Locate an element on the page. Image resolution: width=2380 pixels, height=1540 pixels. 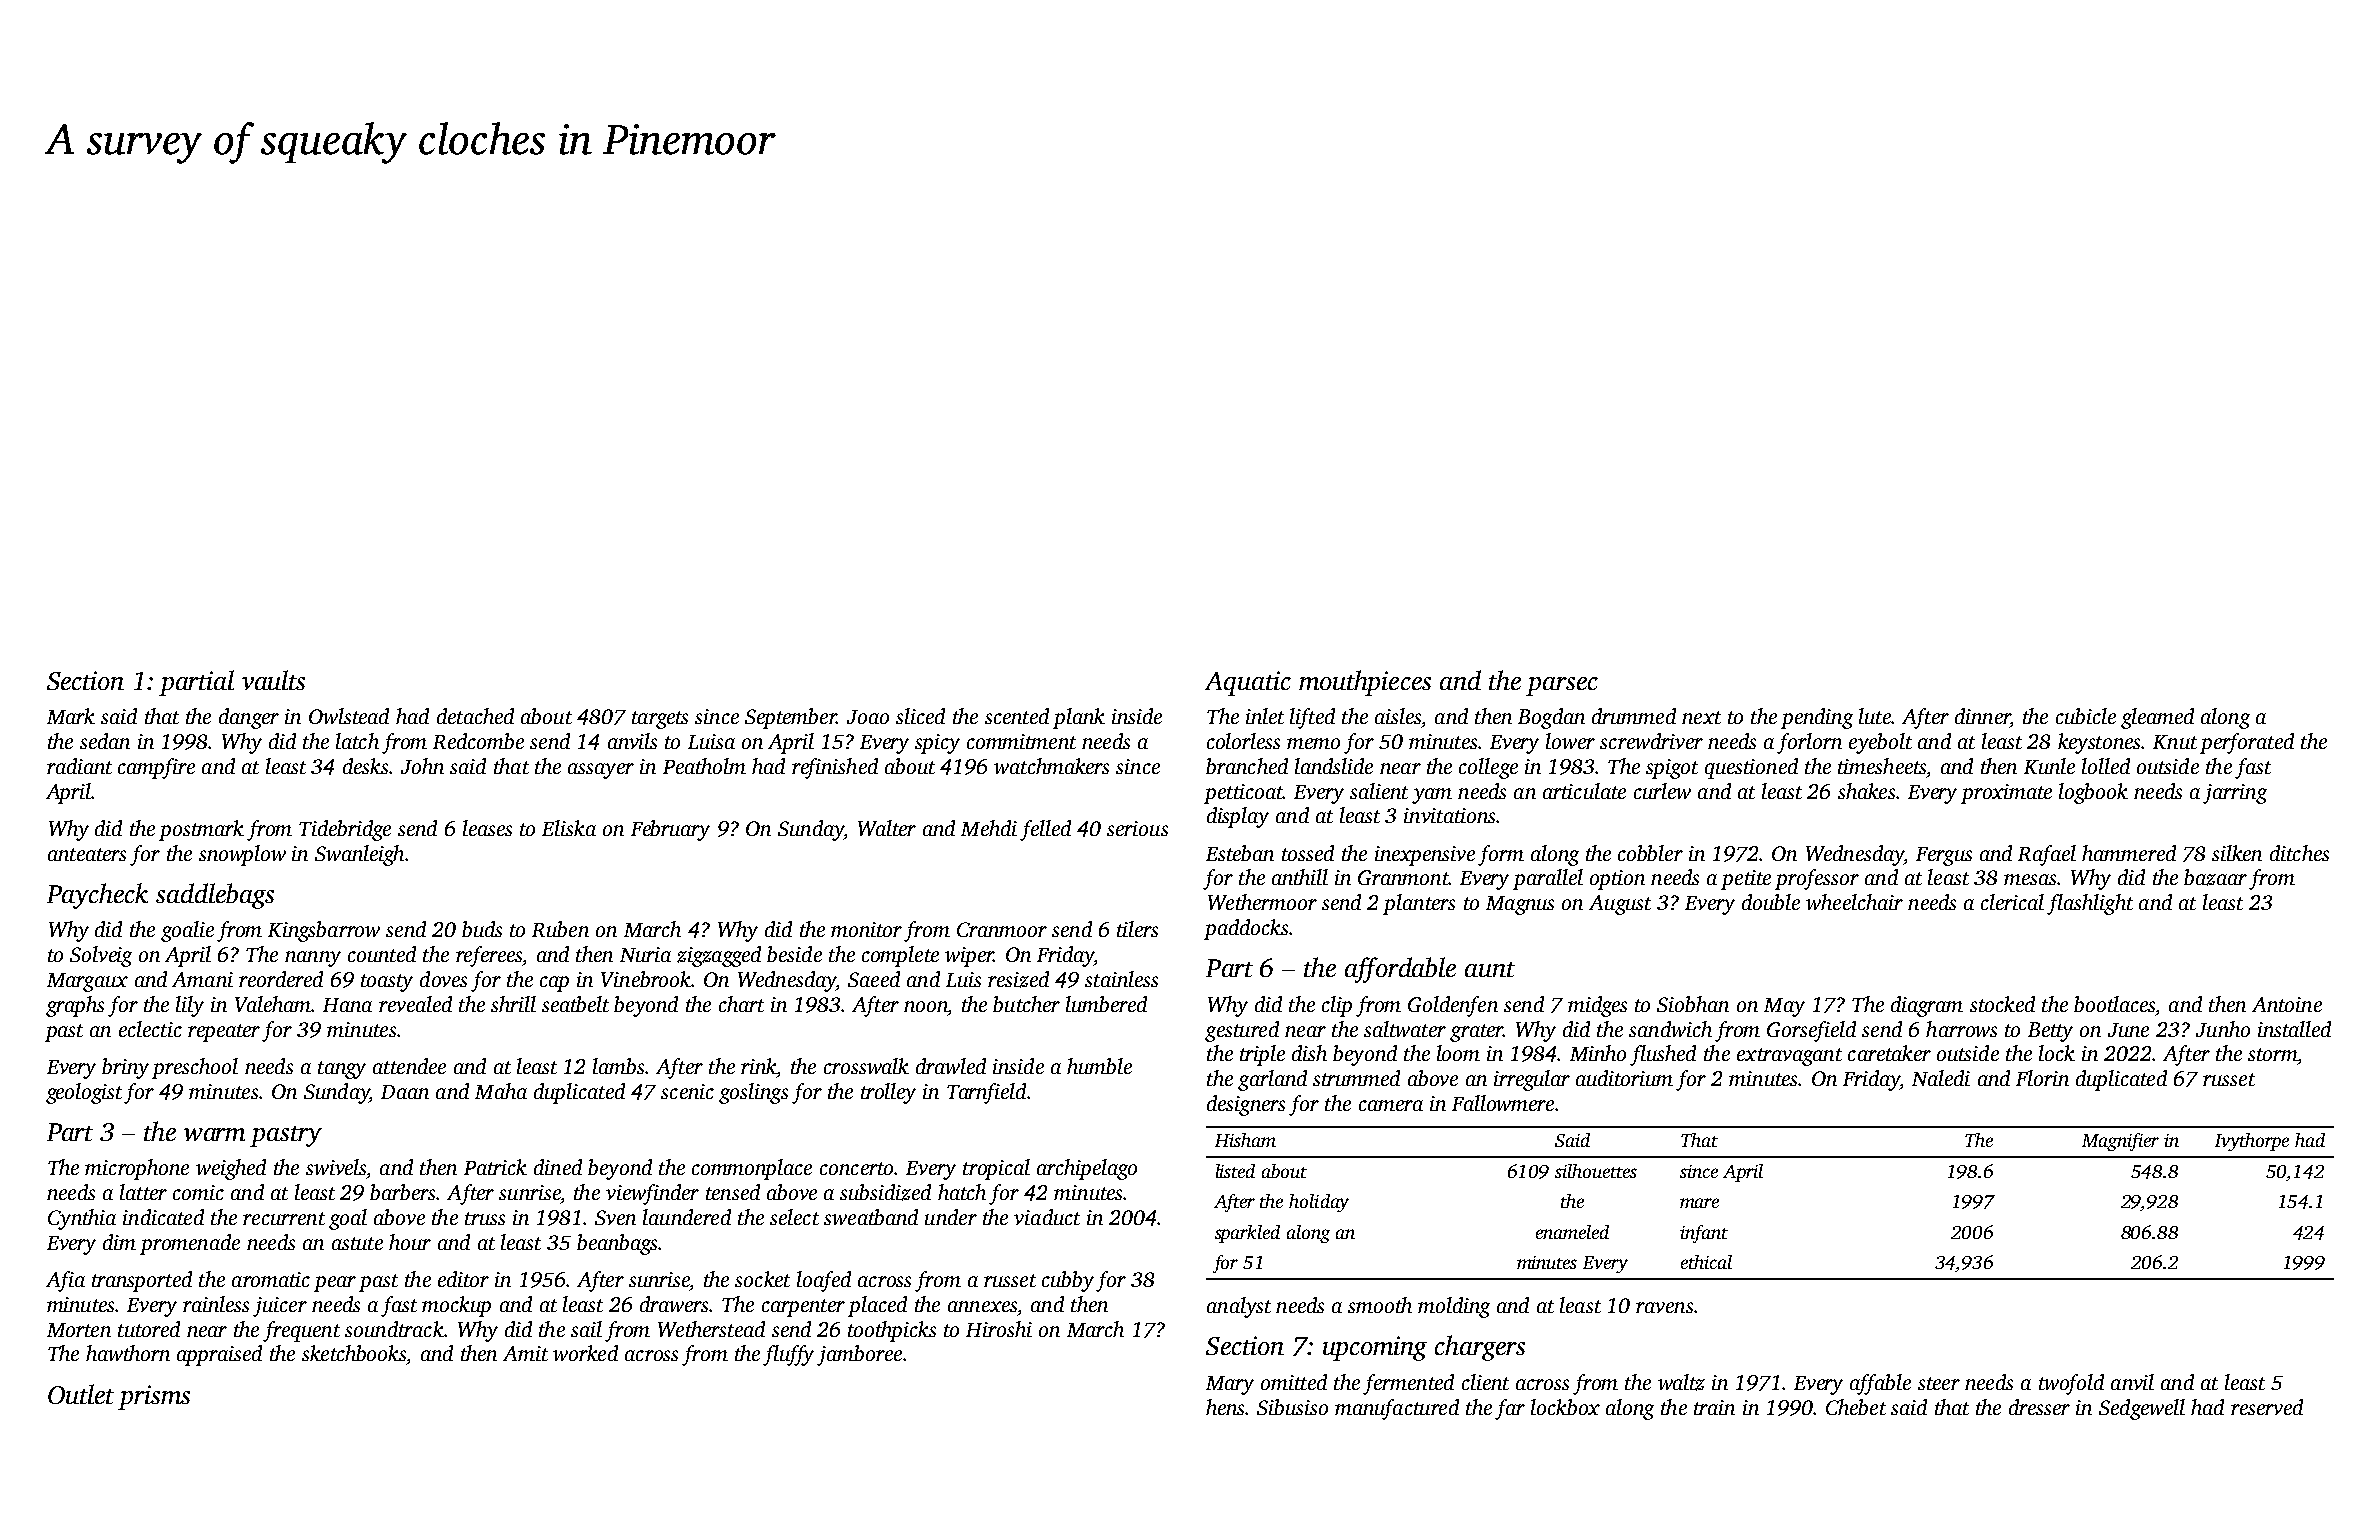
rainless is located at coordinates (216, 1304).
